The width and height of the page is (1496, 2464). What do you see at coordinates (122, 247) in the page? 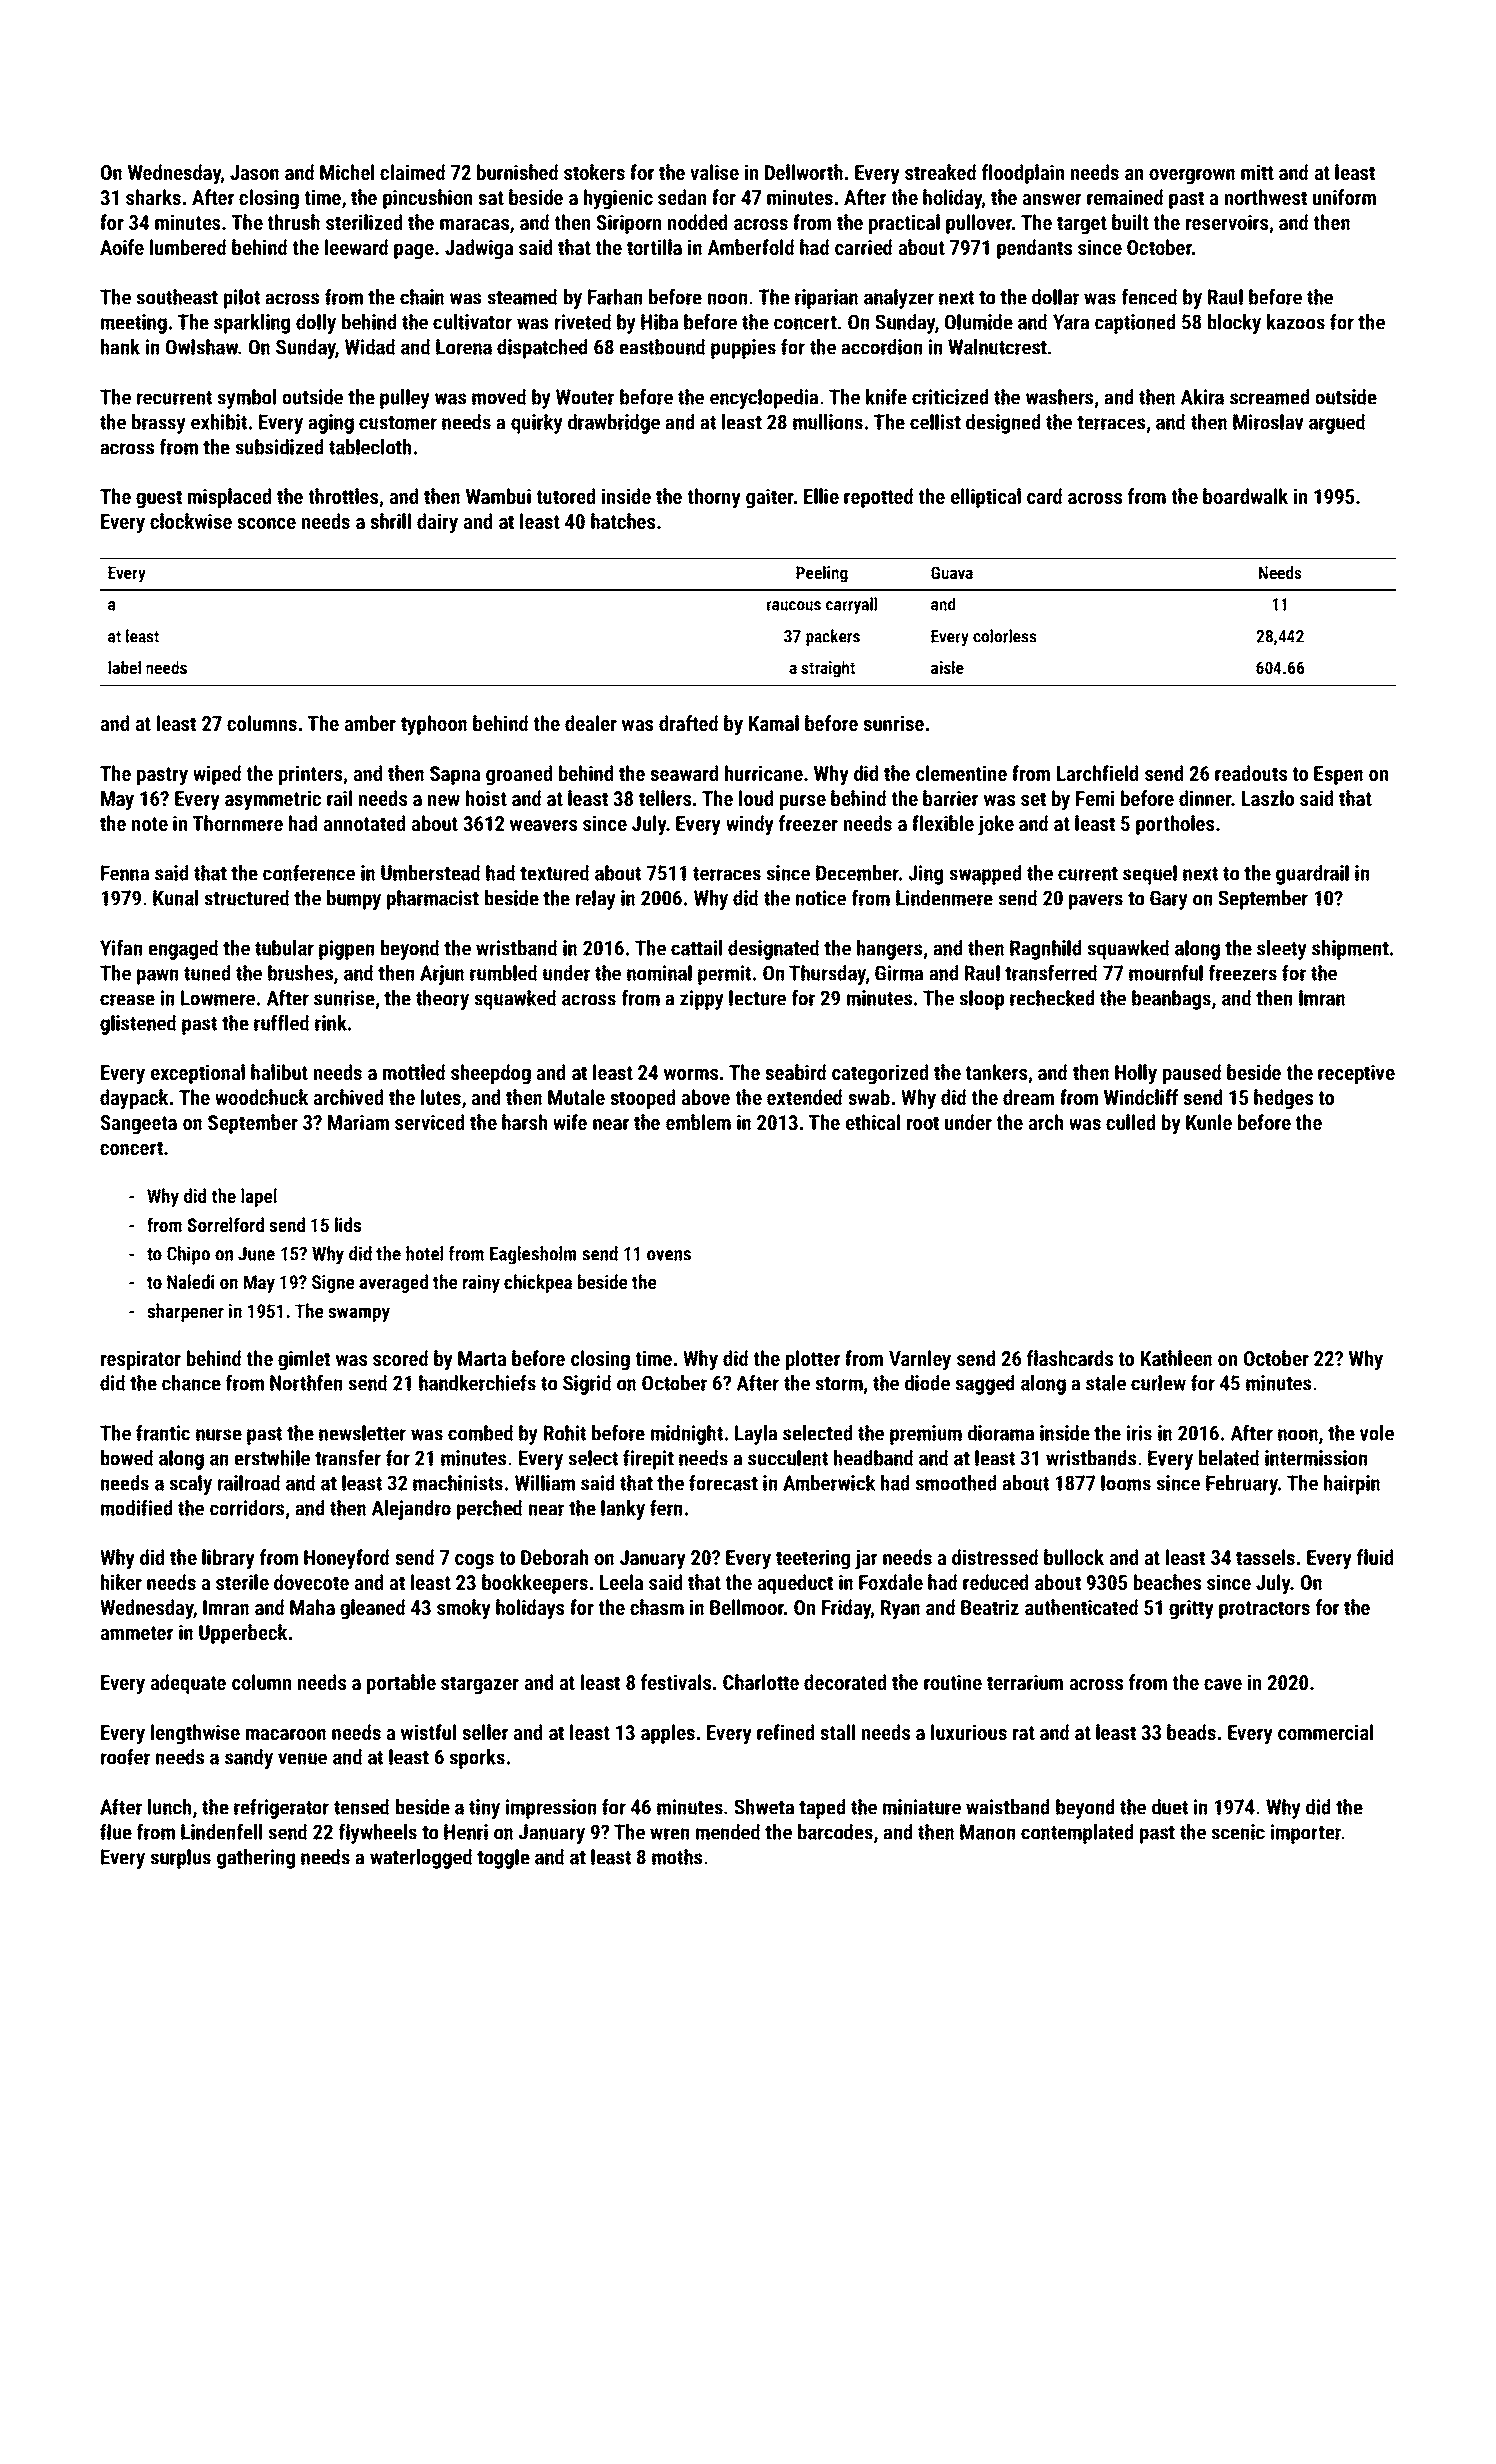
I see `Aoife` at bounding box center [122, 247].
